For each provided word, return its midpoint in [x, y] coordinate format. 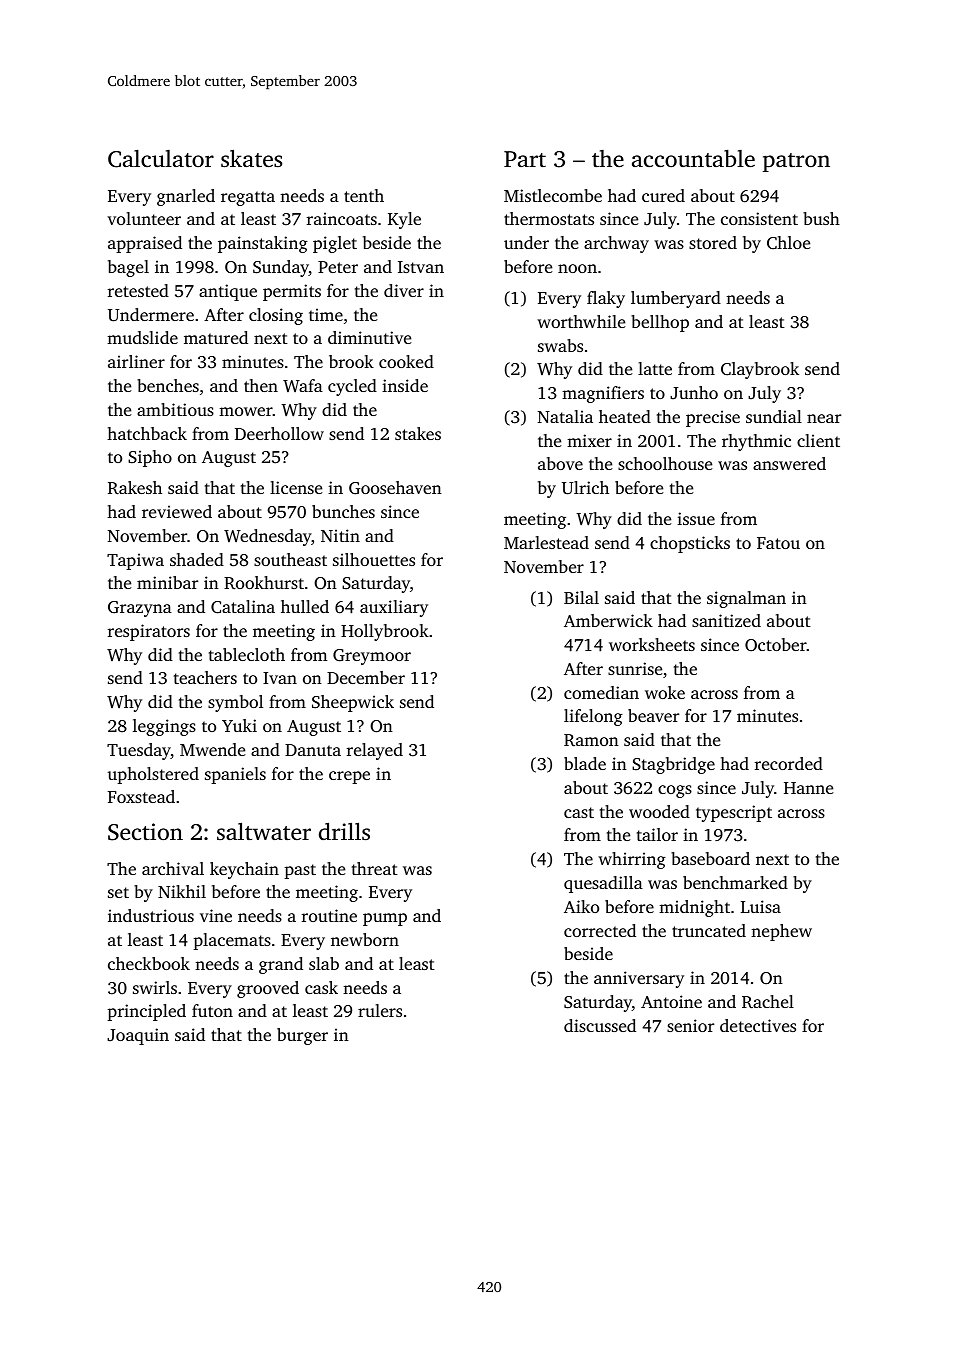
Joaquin [138, 1036]
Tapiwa [135, 561]
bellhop [660, 323]
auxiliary [394, 608]
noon [577, 268]
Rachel [768, 1002]
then [261, 385]
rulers [380, 1010]
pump [385, 919]
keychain [244, 870]
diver [404, 290]
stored [713, 242]
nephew [781, 932]
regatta [248, 198]
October [776, 645]
